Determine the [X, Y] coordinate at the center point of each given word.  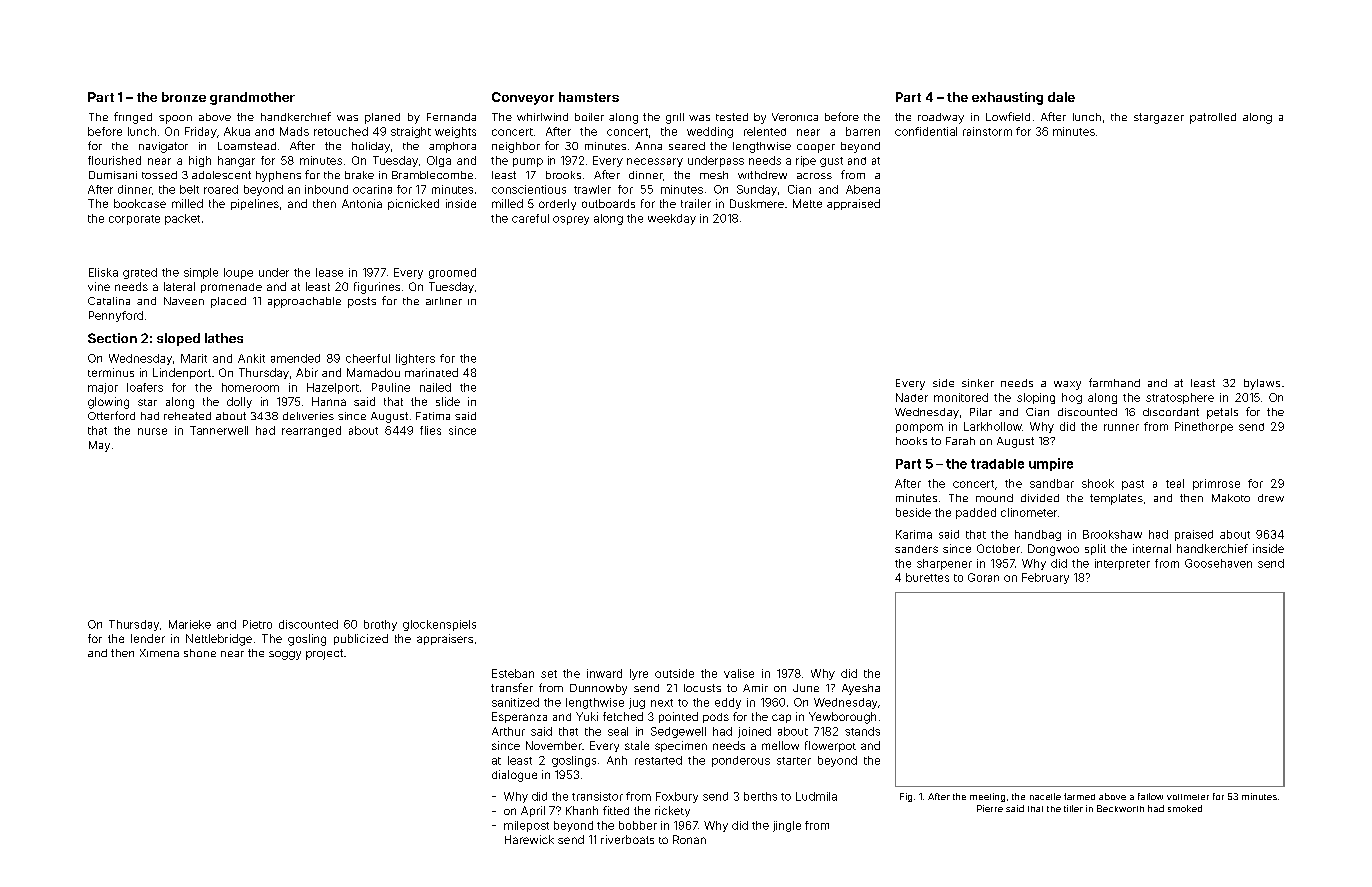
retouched [341, 131]
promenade [231, 288]
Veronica [795, 117]
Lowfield [1008, 116]
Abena [863, 189]
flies [430, 430]
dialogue [514, 776]
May [99, 446]
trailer [696, 203]
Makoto [1231, 498]
